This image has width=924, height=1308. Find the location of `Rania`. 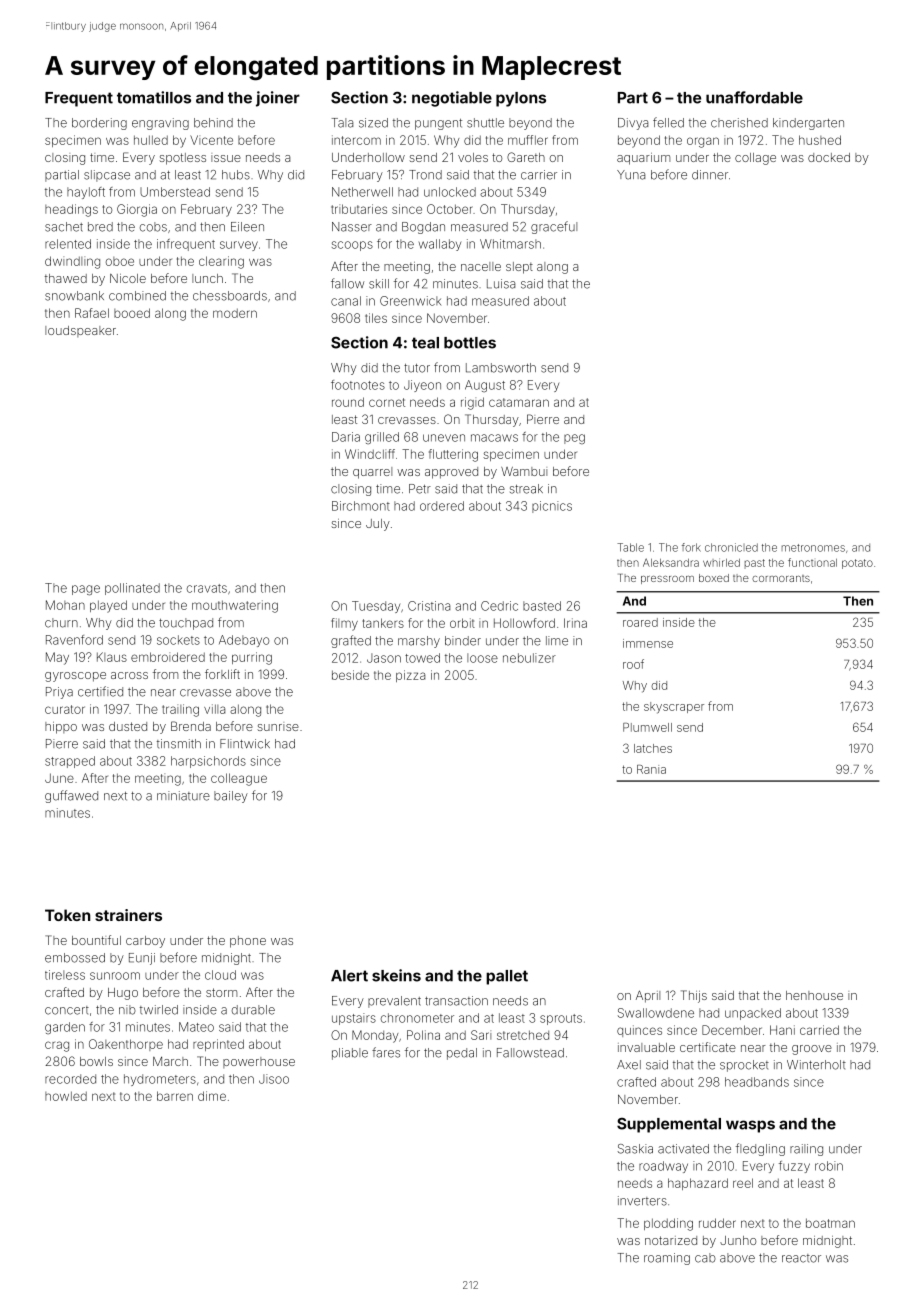

Rania is located at coordinates (651, 769).
